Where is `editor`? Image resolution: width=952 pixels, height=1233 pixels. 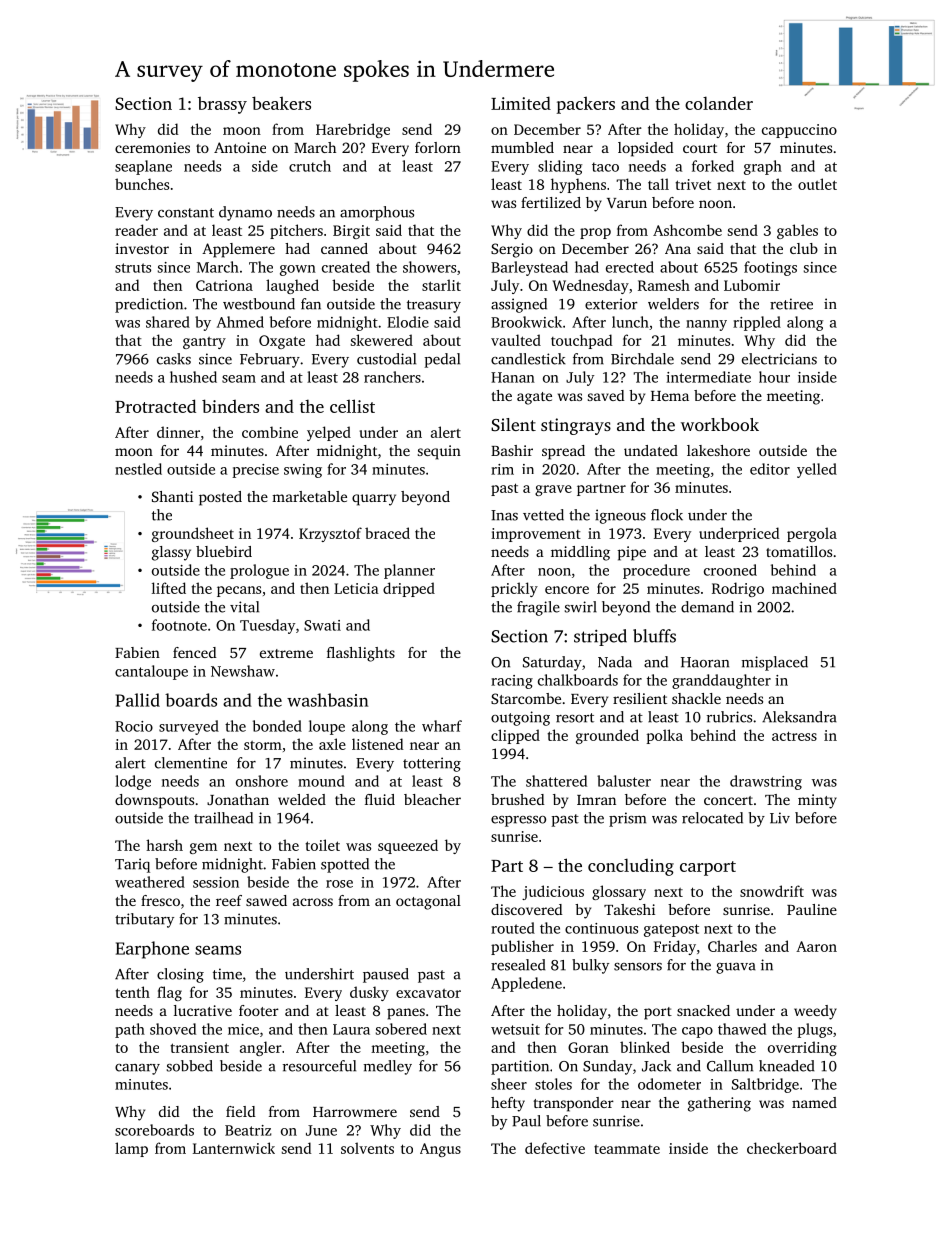 editor is located at coordinates (770, 469).
